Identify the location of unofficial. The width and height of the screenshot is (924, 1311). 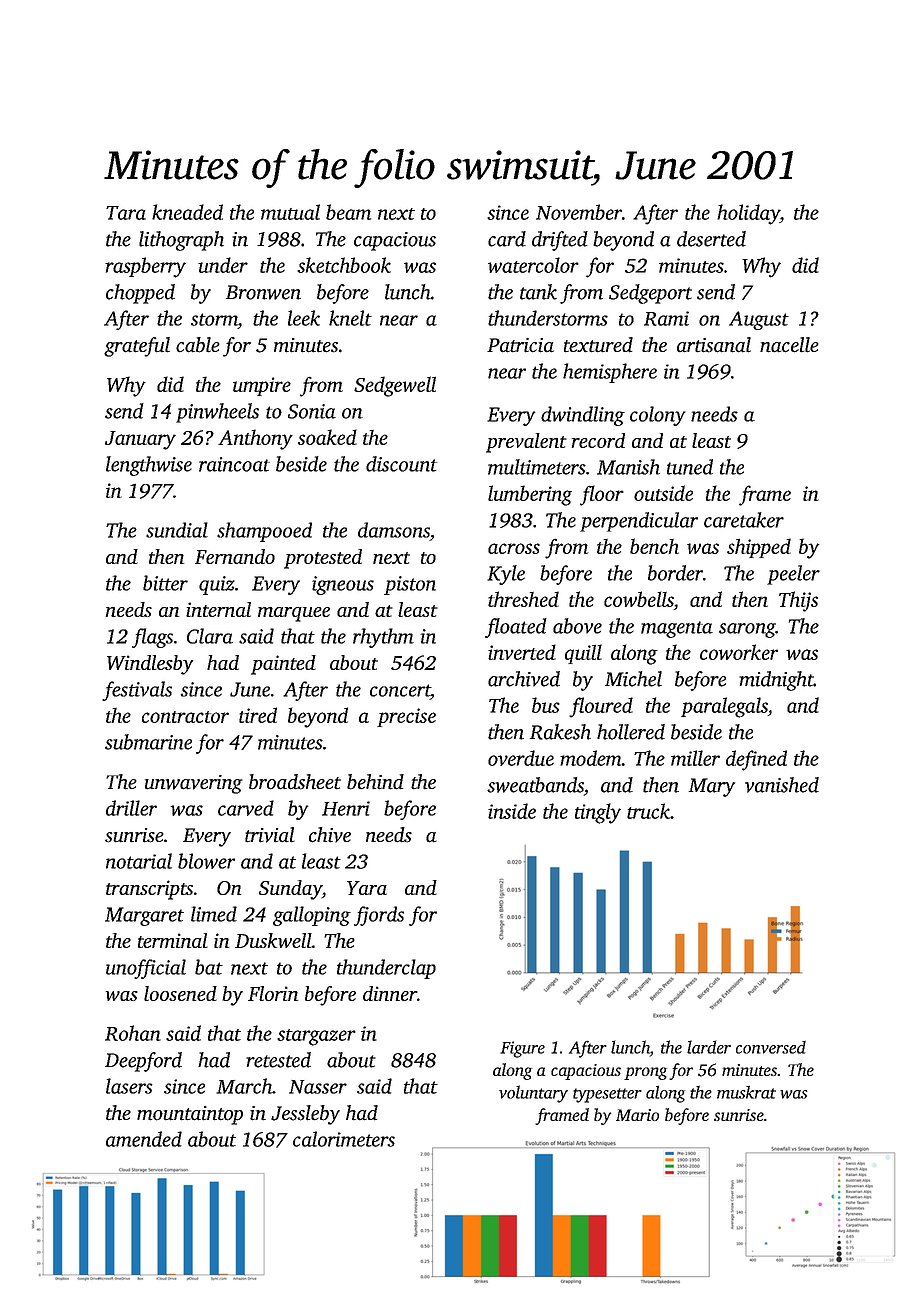
(146, 969).
